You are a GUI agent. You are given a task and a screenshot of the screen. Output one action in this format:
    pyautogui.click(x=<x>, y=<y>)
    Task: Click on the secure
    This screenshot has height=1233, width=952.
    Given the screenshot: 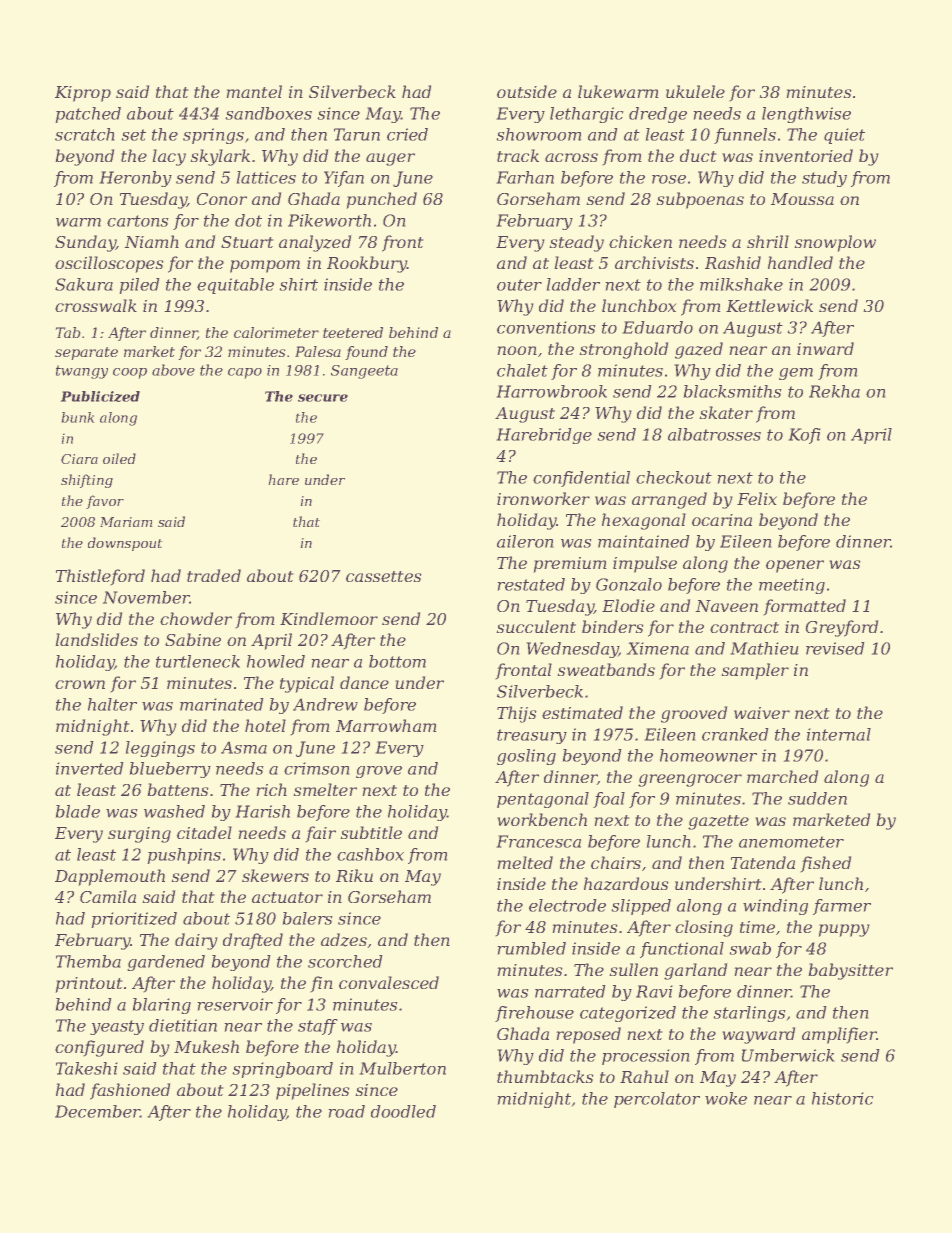 What is the action you would take?
    pyautogui.click(x=323, y=398)
